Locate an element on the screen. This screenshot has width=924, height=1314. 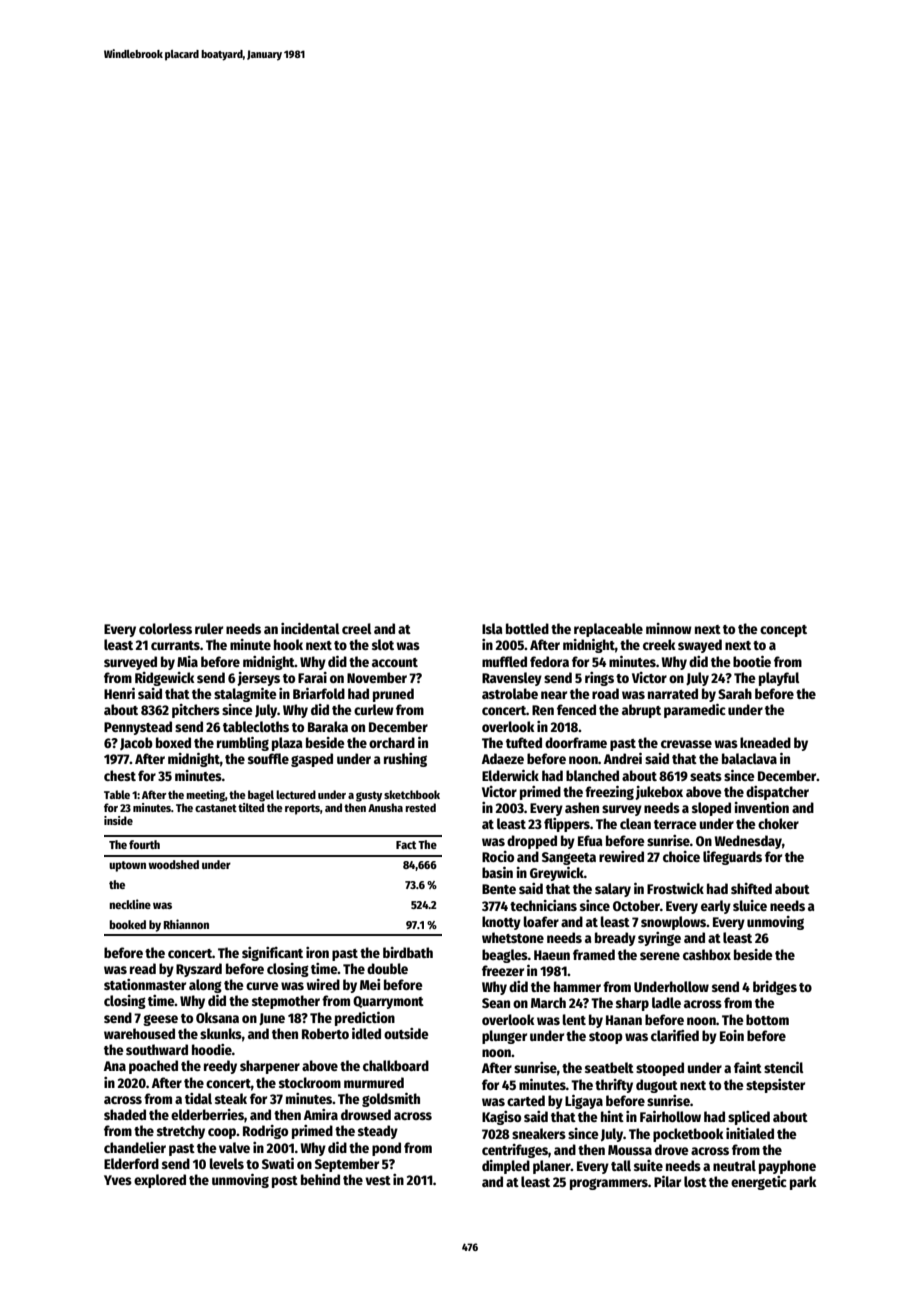
concept is located at coordinates (783, 631).
